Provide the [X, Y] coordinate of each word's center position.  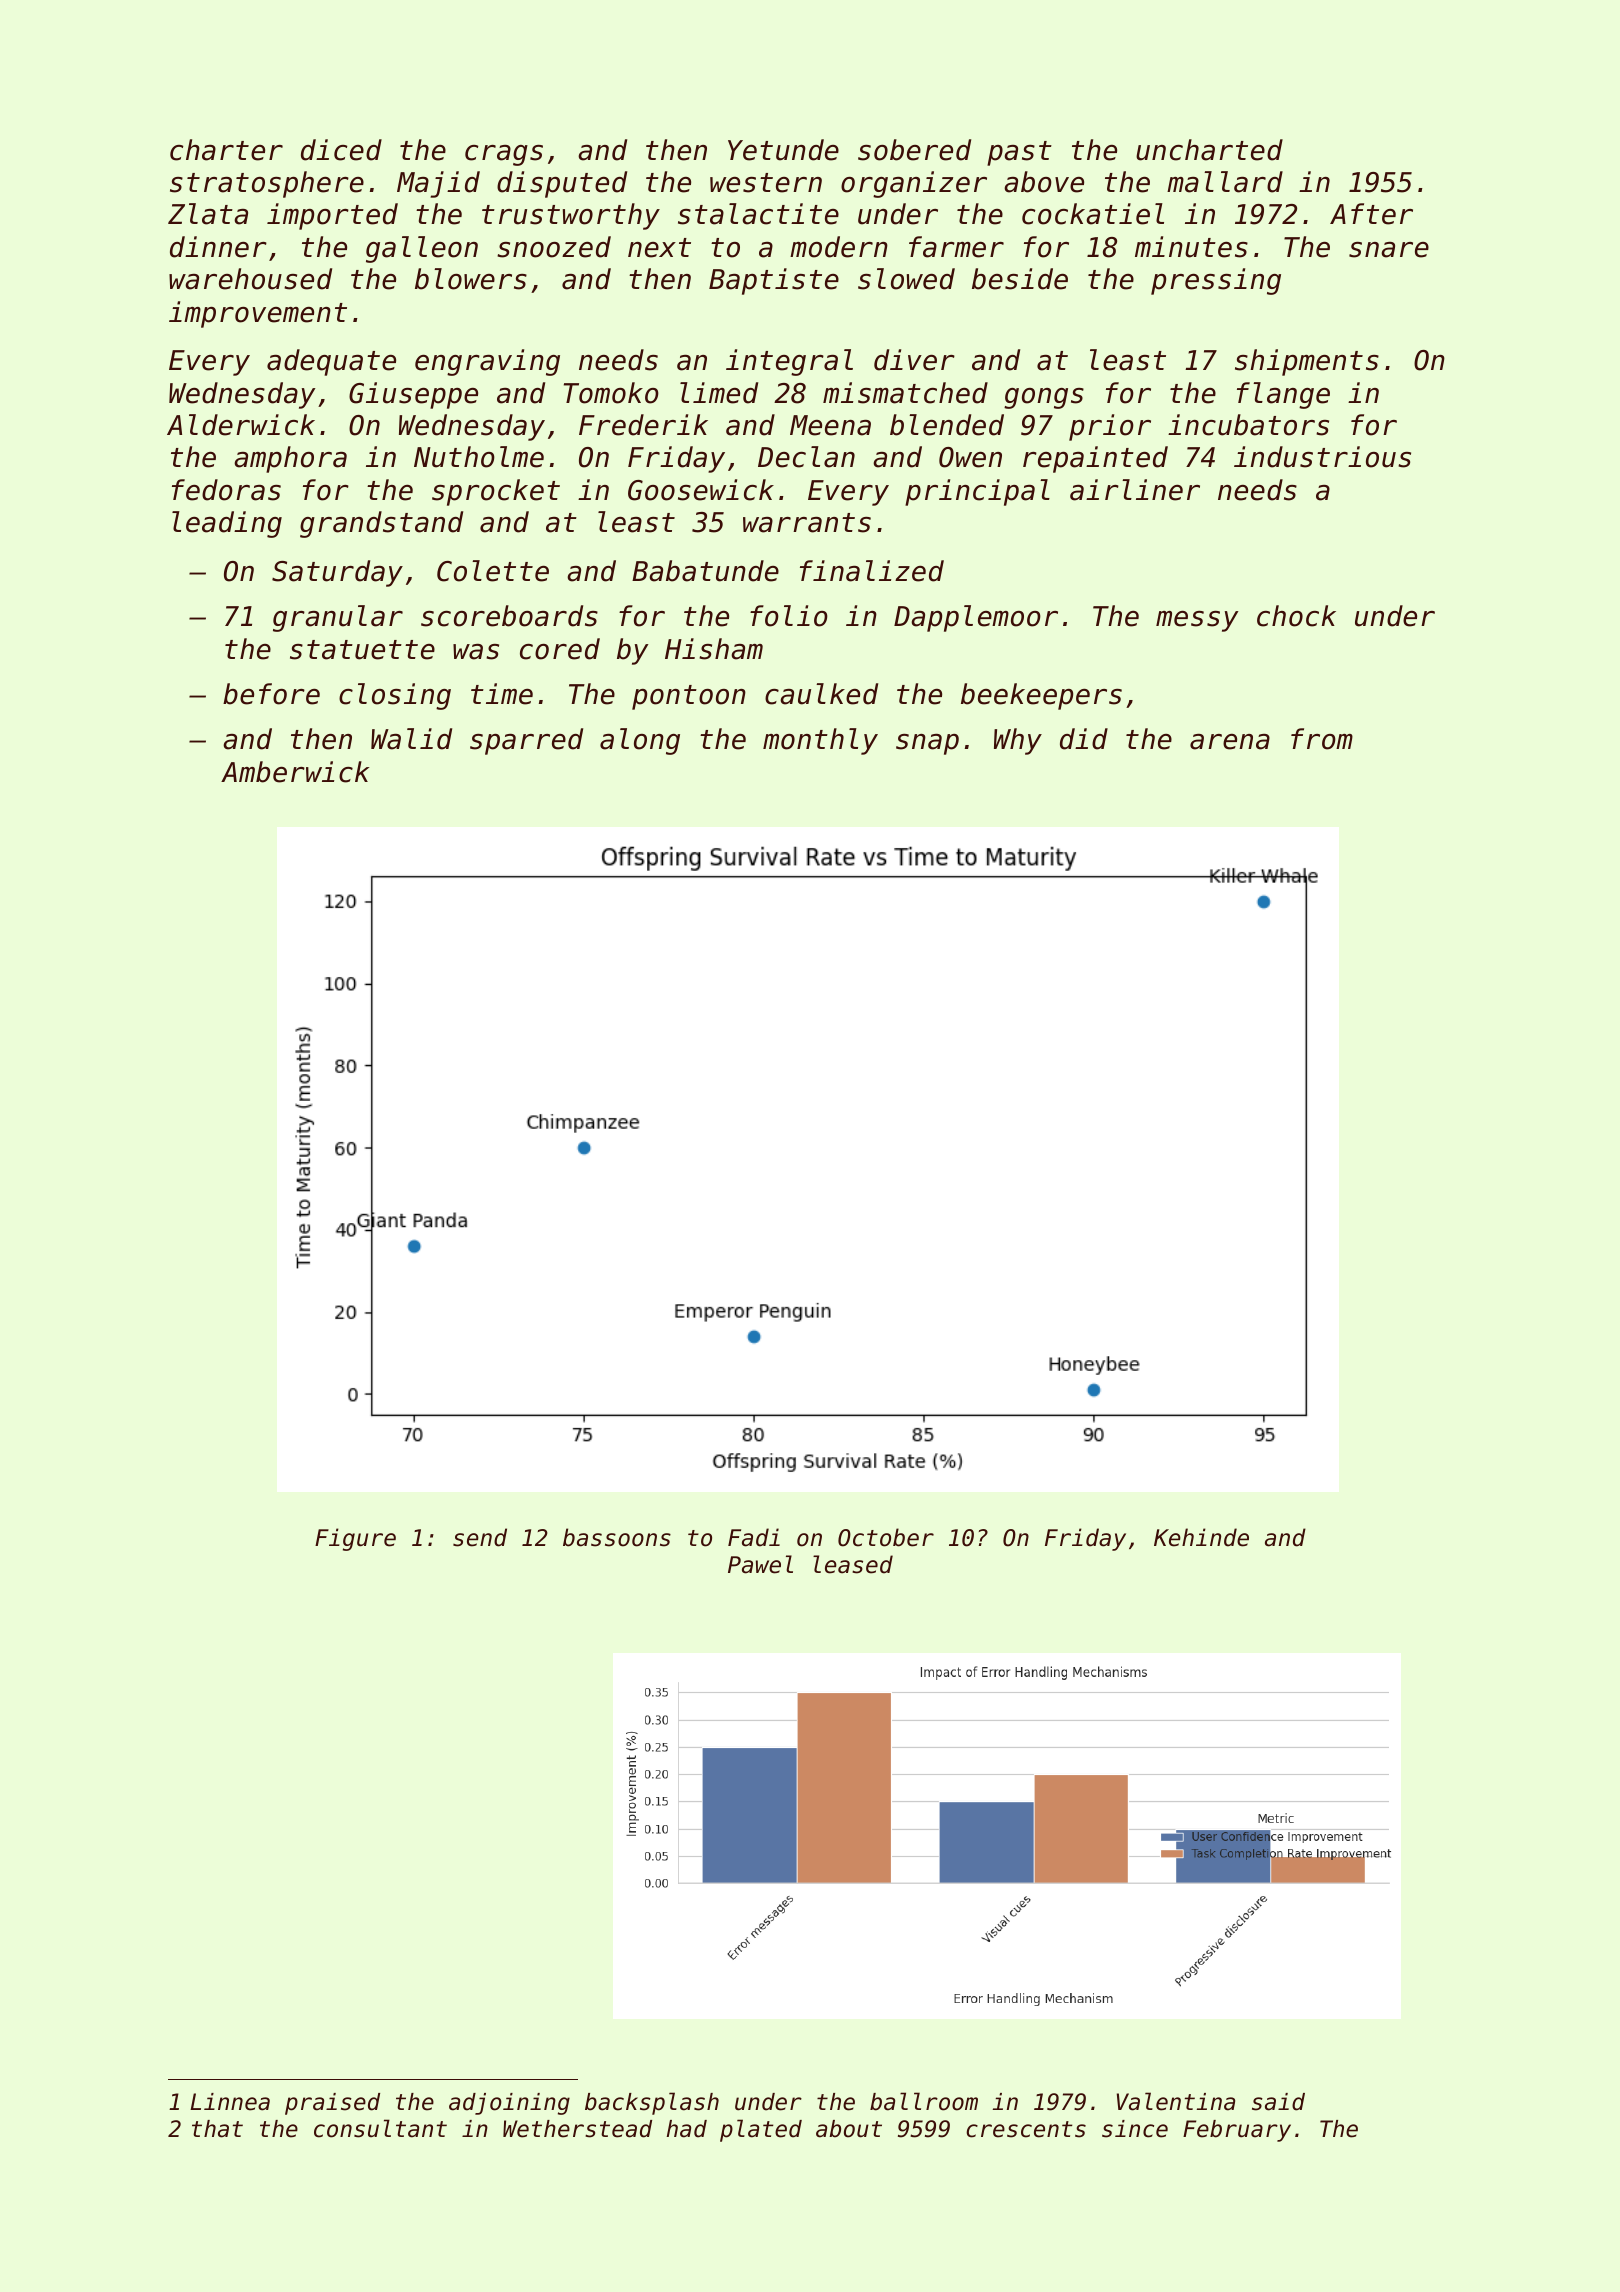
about [849, 2129]
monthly [820, 741]
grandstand [381, 524]
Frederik [643, 425]
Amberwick [295, 772]
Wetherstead [577, 2129]
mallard [1225, 182]
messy [1197, 621]
